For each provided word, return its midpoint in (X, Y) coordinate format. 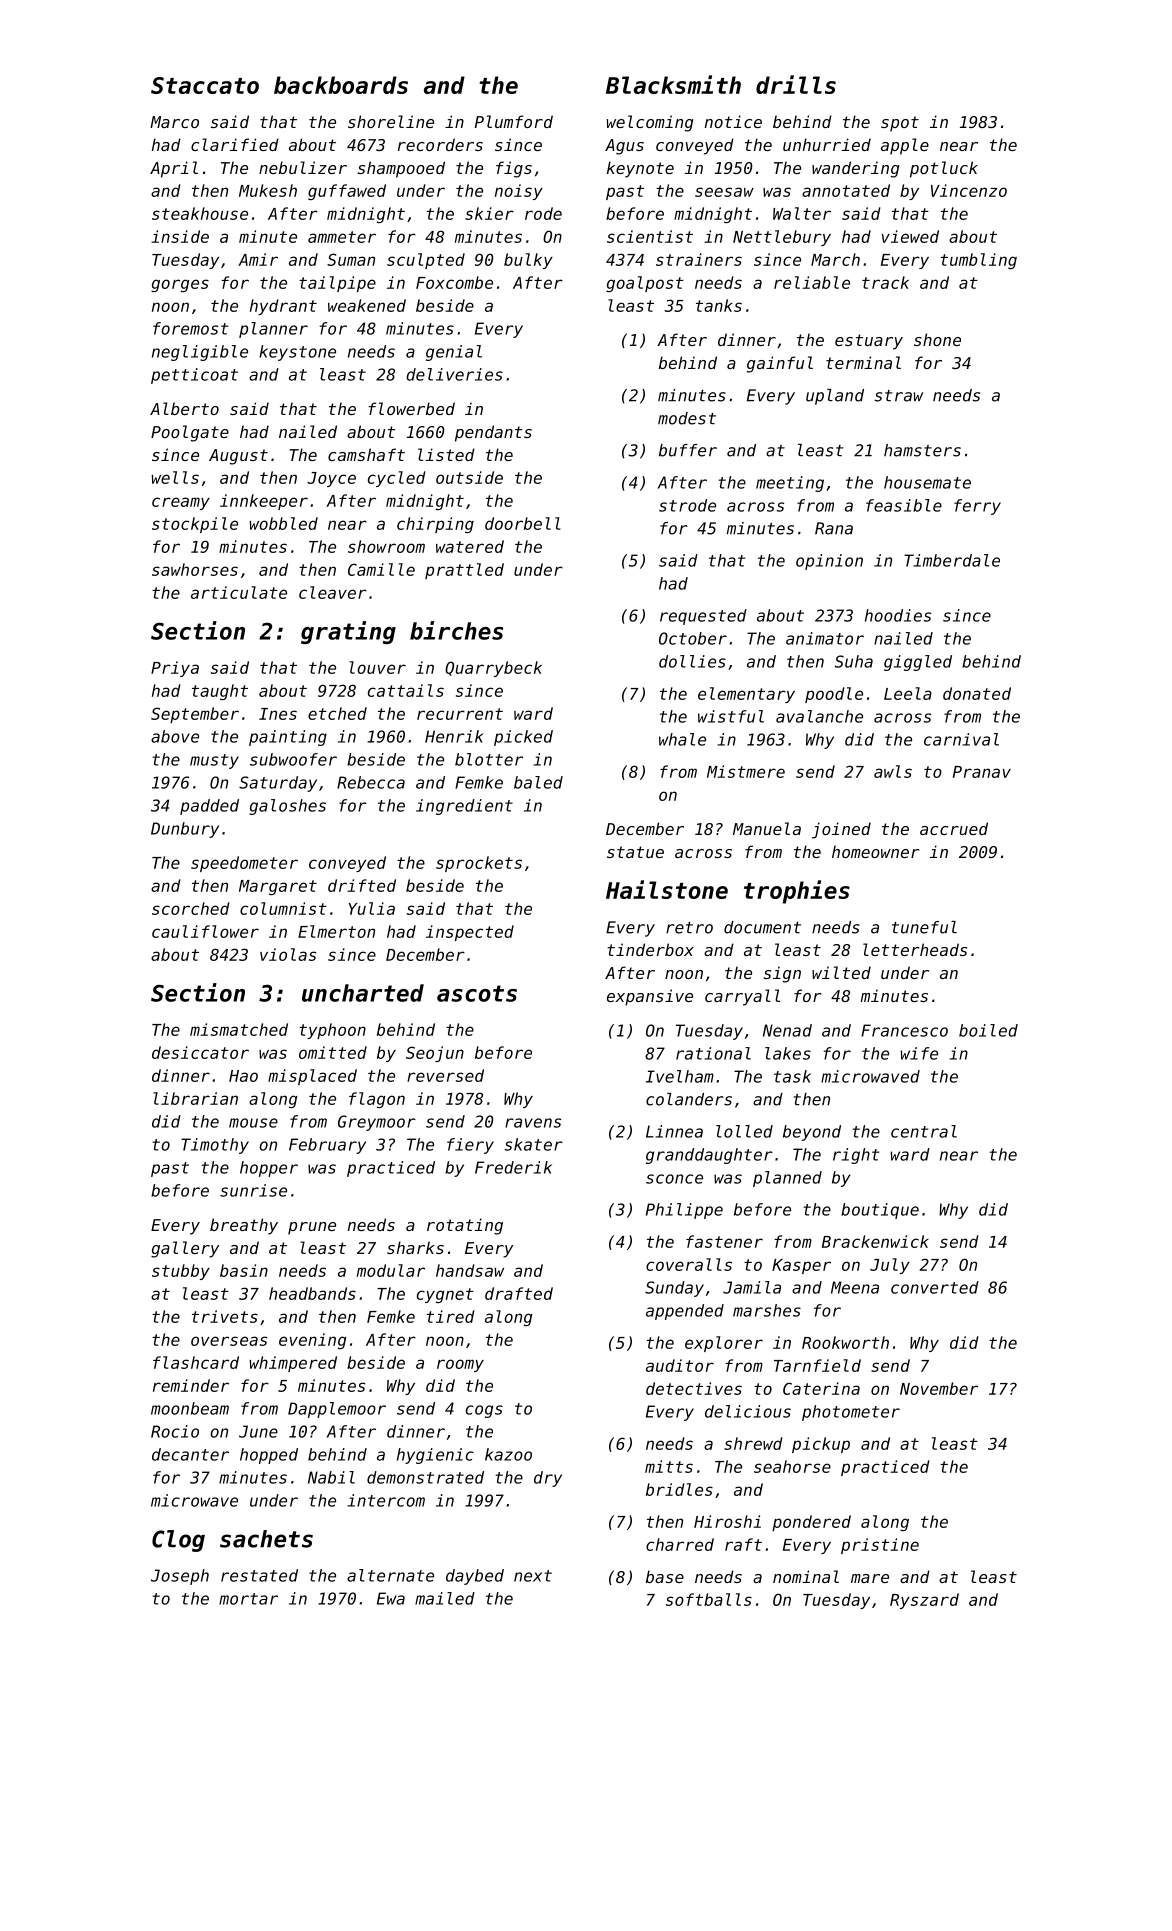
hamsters (922, 450)
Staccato (205, 85)
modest (687, 418)
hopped (269, 1456)
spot (900, 124)
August (238, 457)
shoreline (391, 121)
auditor (680, 1365)
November (939, 1388)
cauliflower (205, 931)
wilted (841, 972)
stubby (181, 1272)
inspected (470, 933)
